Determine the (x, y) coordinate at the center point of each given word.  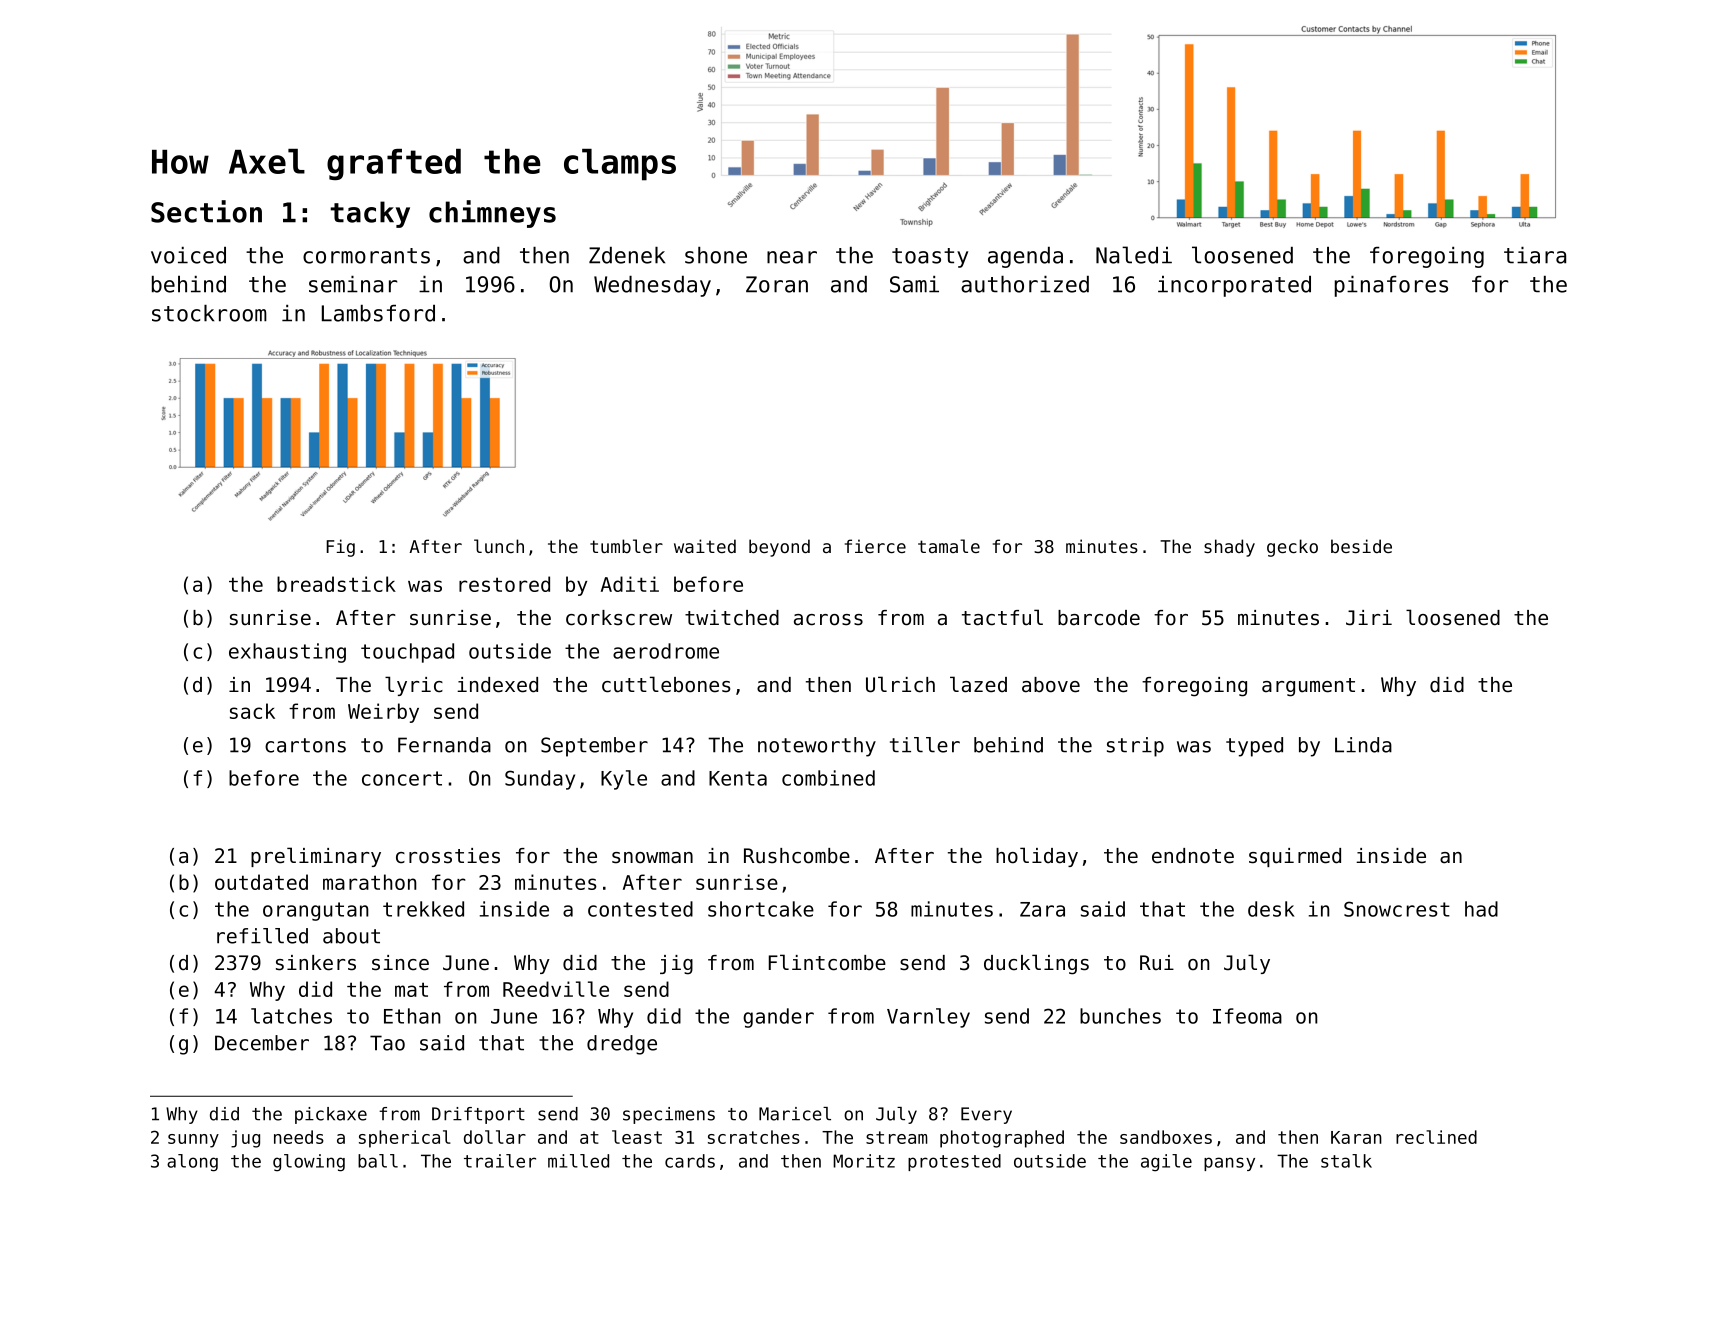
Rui (1157, 963)
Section (206, 211)
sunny (193, 1141)
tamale (949, 546)
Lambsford (378, 313)
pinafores (1391, 286)
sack (252, 711)
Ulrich (900, 684)
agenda (1025, 257)
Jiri (1369, 618)
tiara (1535, 255)
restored (504, 584)
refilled (262, 936)
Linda (1363, 745)
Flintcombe (827, 962)
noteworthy (817, 747)
